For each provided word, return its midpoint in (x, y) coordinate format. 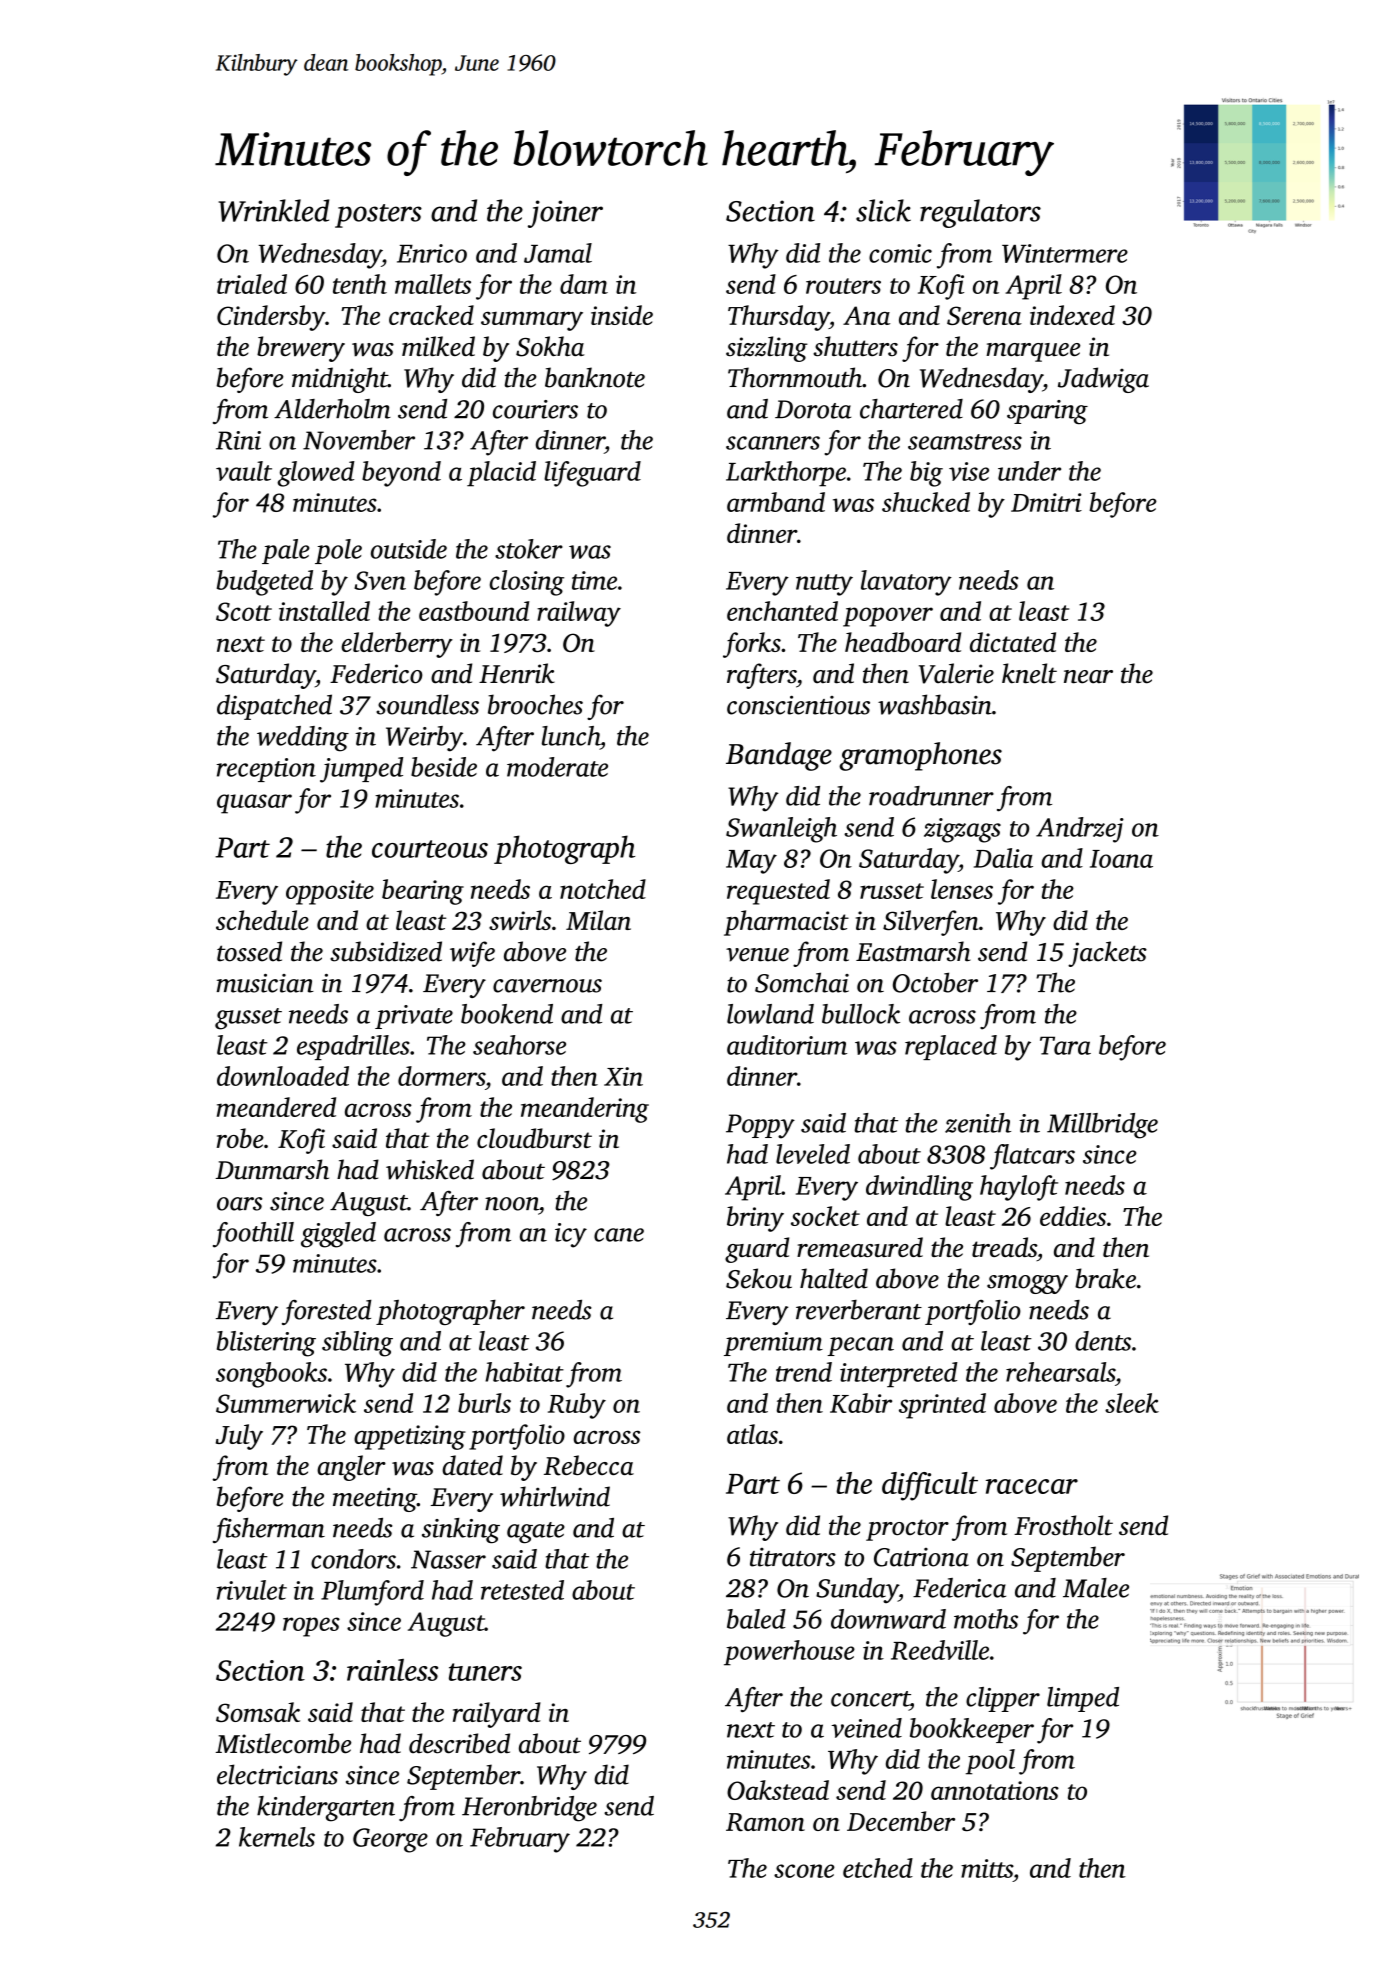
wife (472, 954)
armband (776, 502)
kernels (277, 1837)
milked (438, 346)
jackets (1107, 954)
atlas (752, 1434)
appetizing (410, 1437)
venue (757, 955)
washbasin (935, 704)
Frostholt (1063, 1525)
